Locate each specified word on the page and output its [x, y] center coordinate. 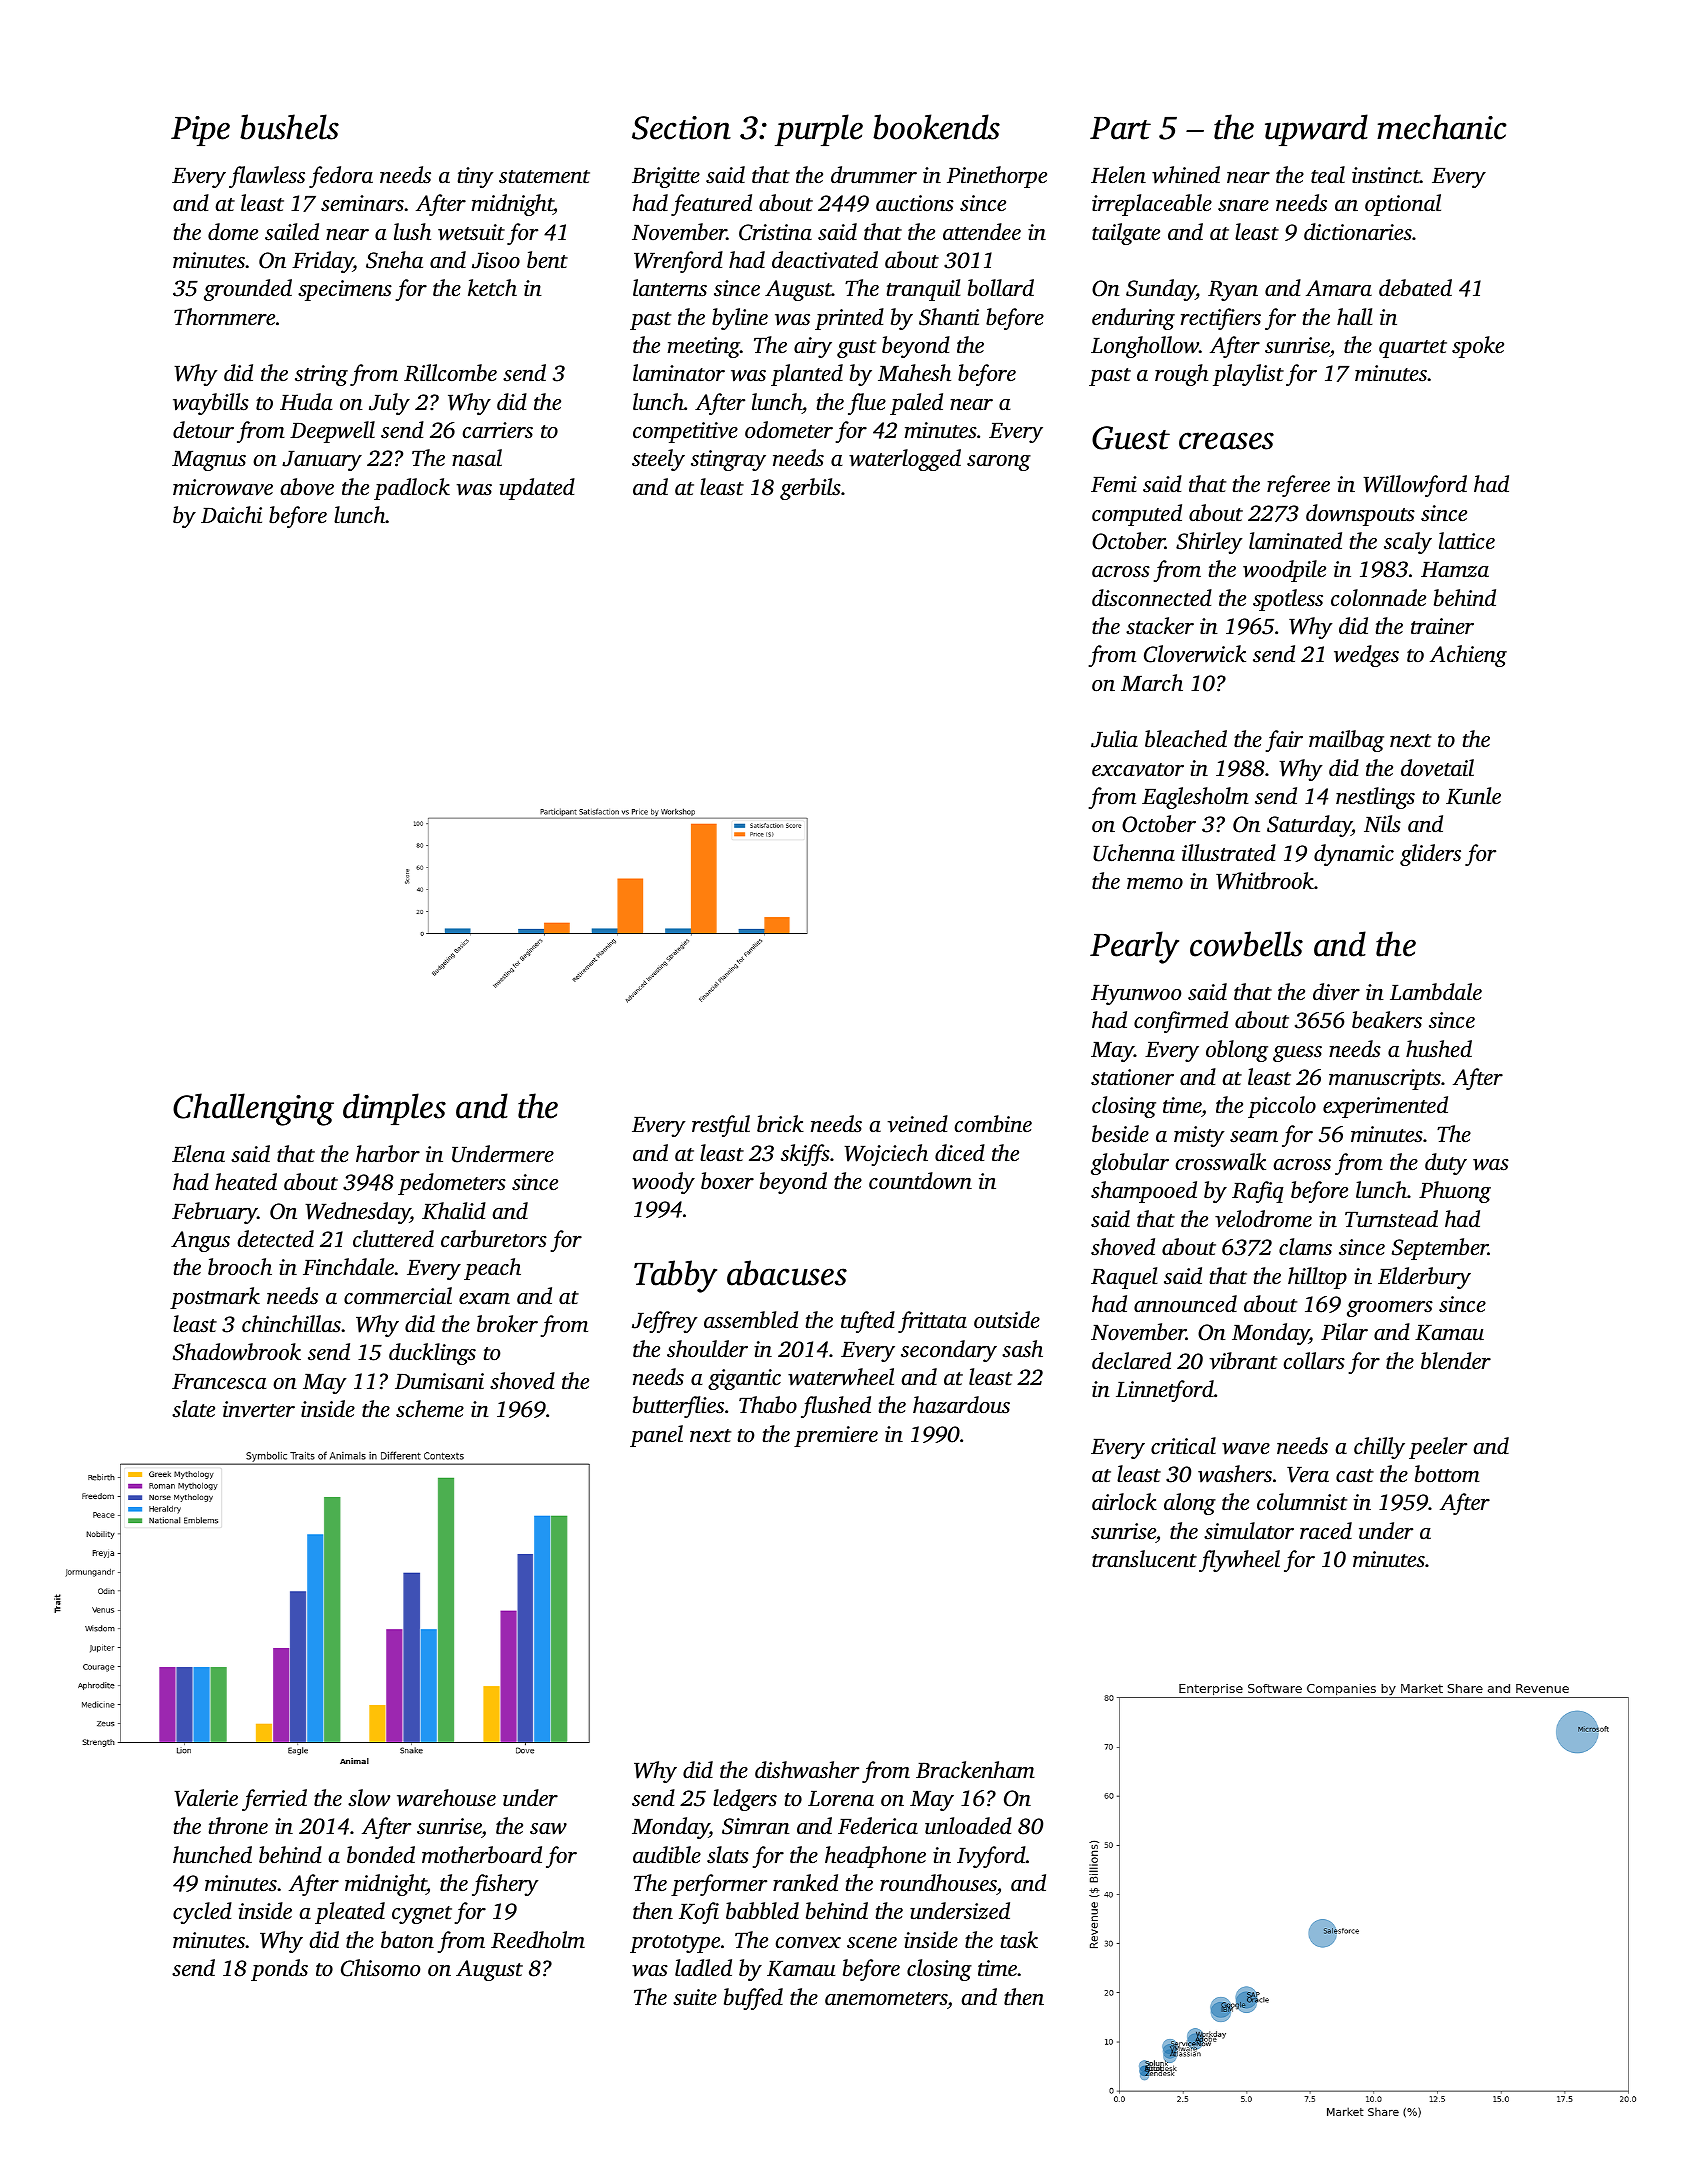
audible [667, 1855]
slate [193, 1408]
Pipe [200, 131]
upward [1316, 130]
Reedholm [538, 1940]
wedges [1366, 656]
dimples [394, 1109]
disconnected [1152, 598]
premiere [836, 1436]
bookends [936, 127]
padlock [412, 489]
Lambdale [1436, 992]
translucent [1144, 1559]
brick [780, 1124]
